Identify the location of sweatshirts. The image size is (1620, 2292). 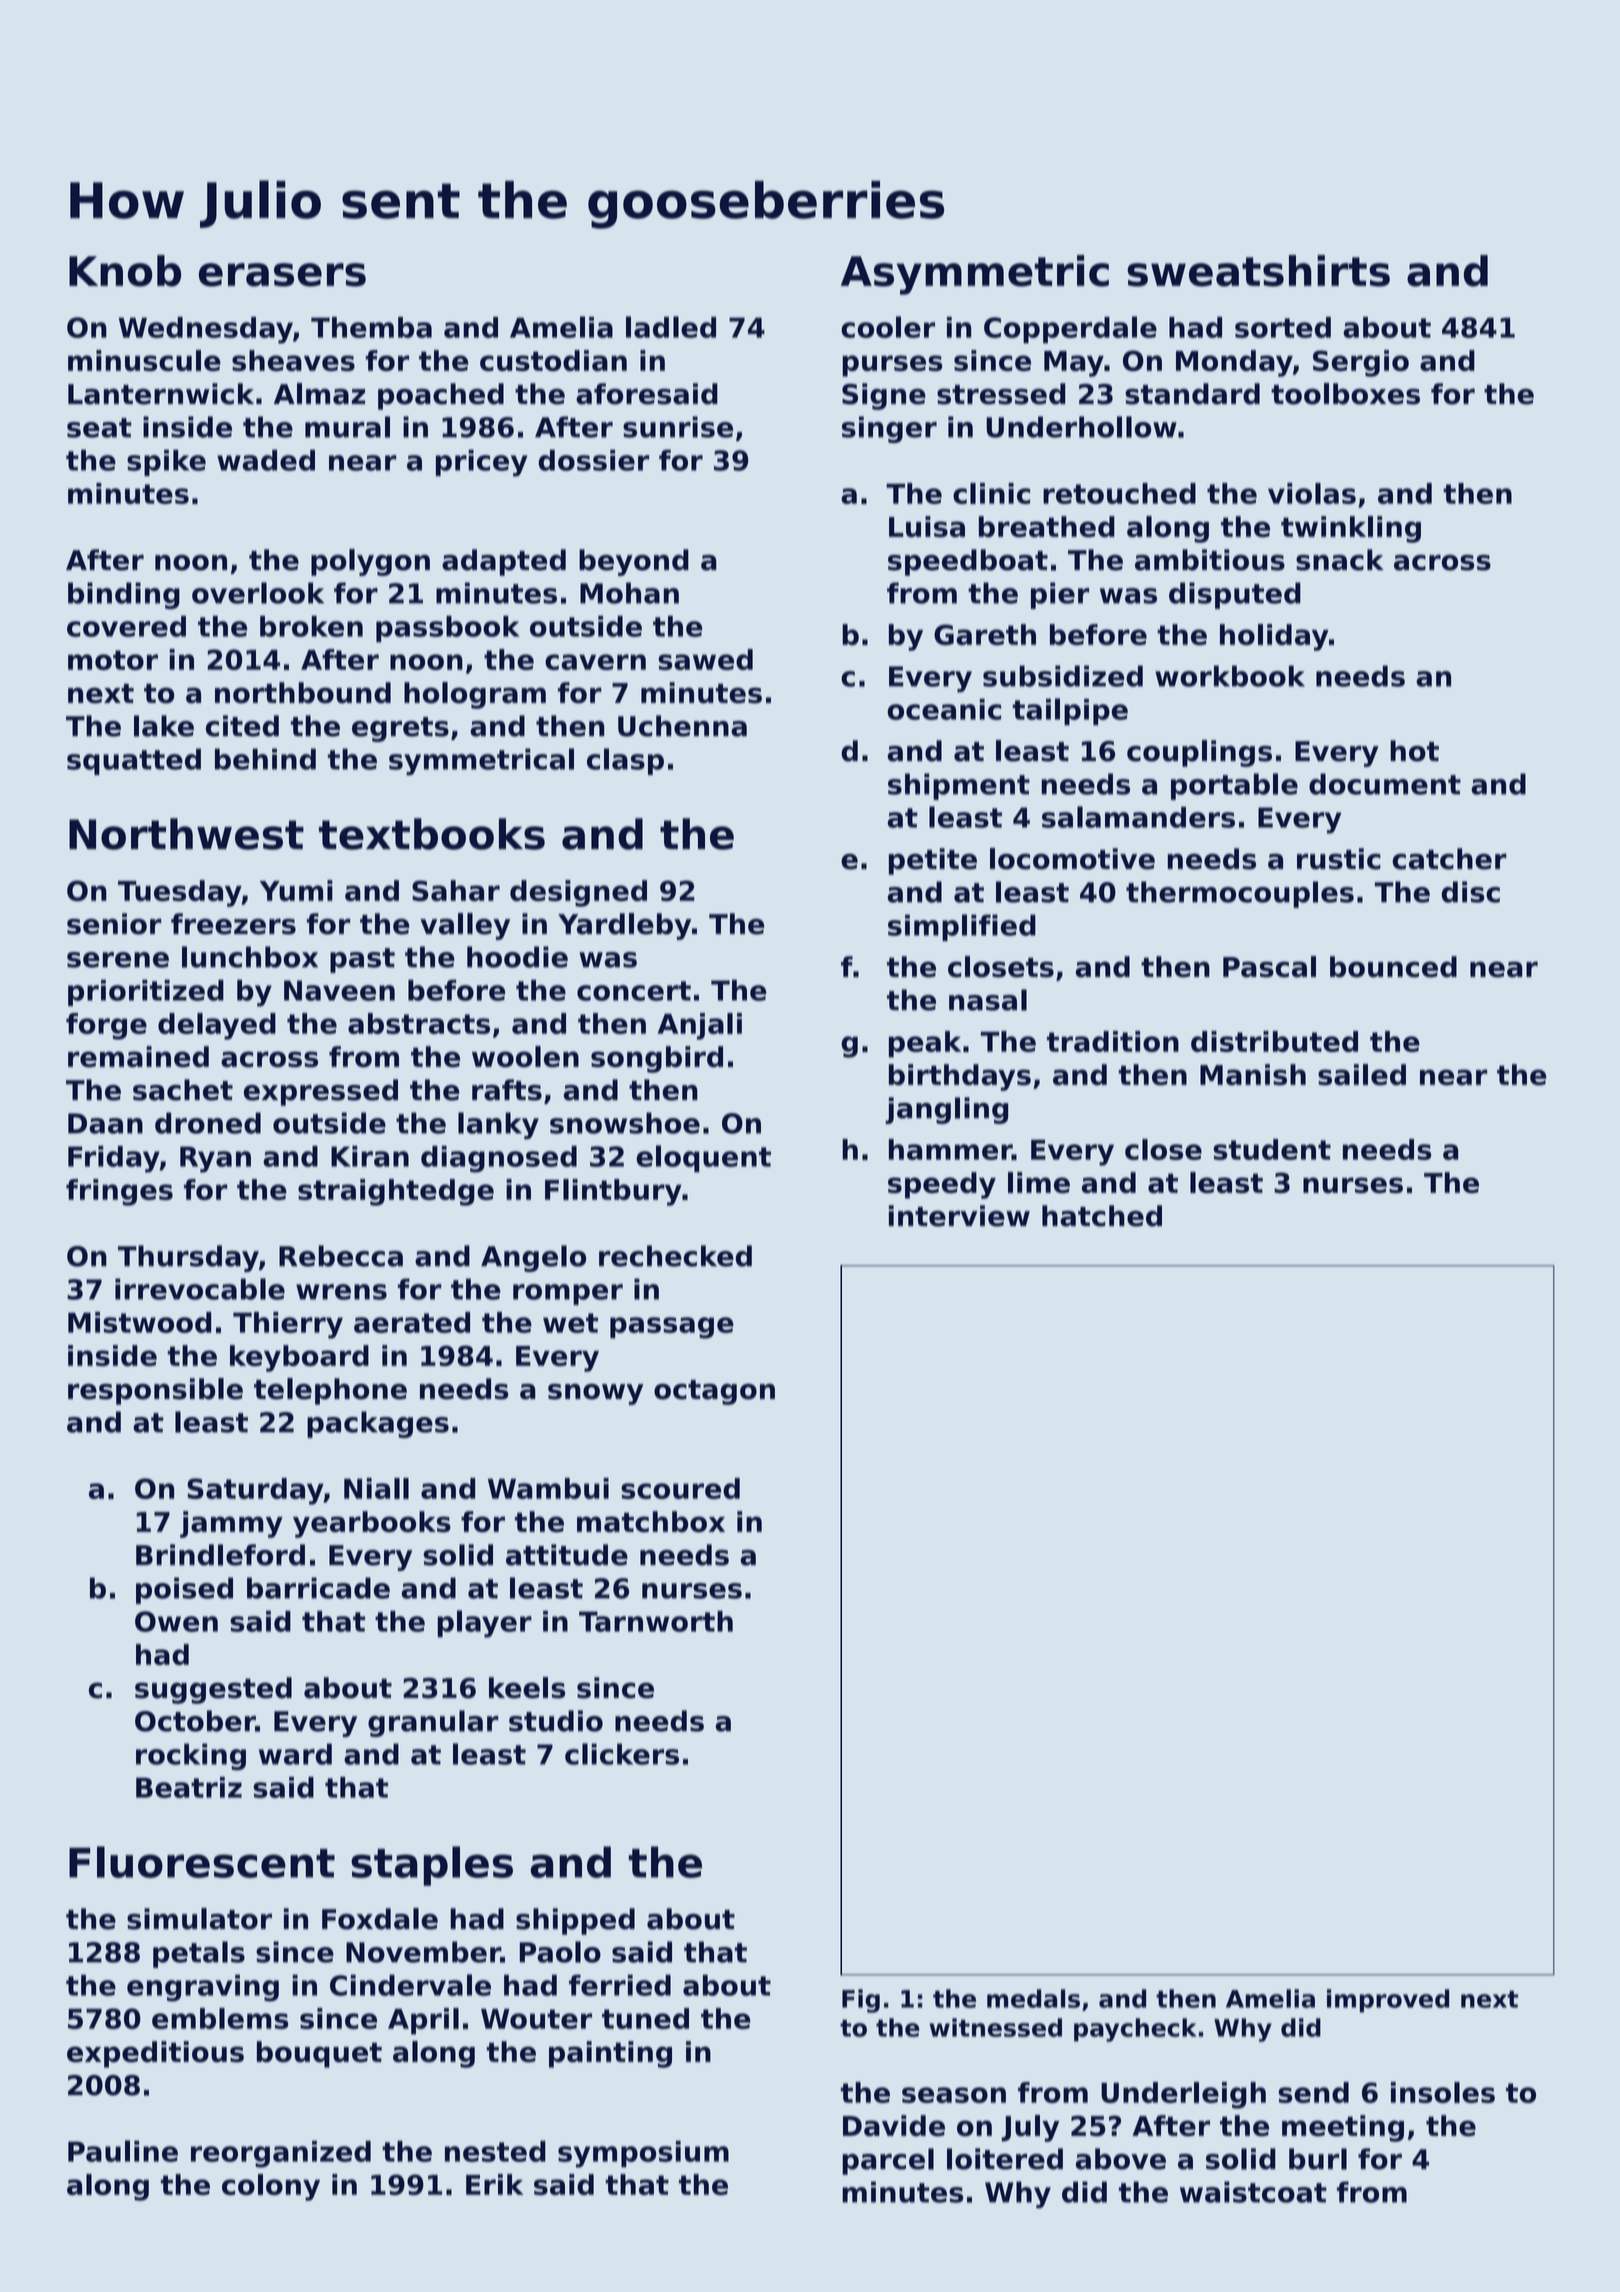
(1258, 271).
